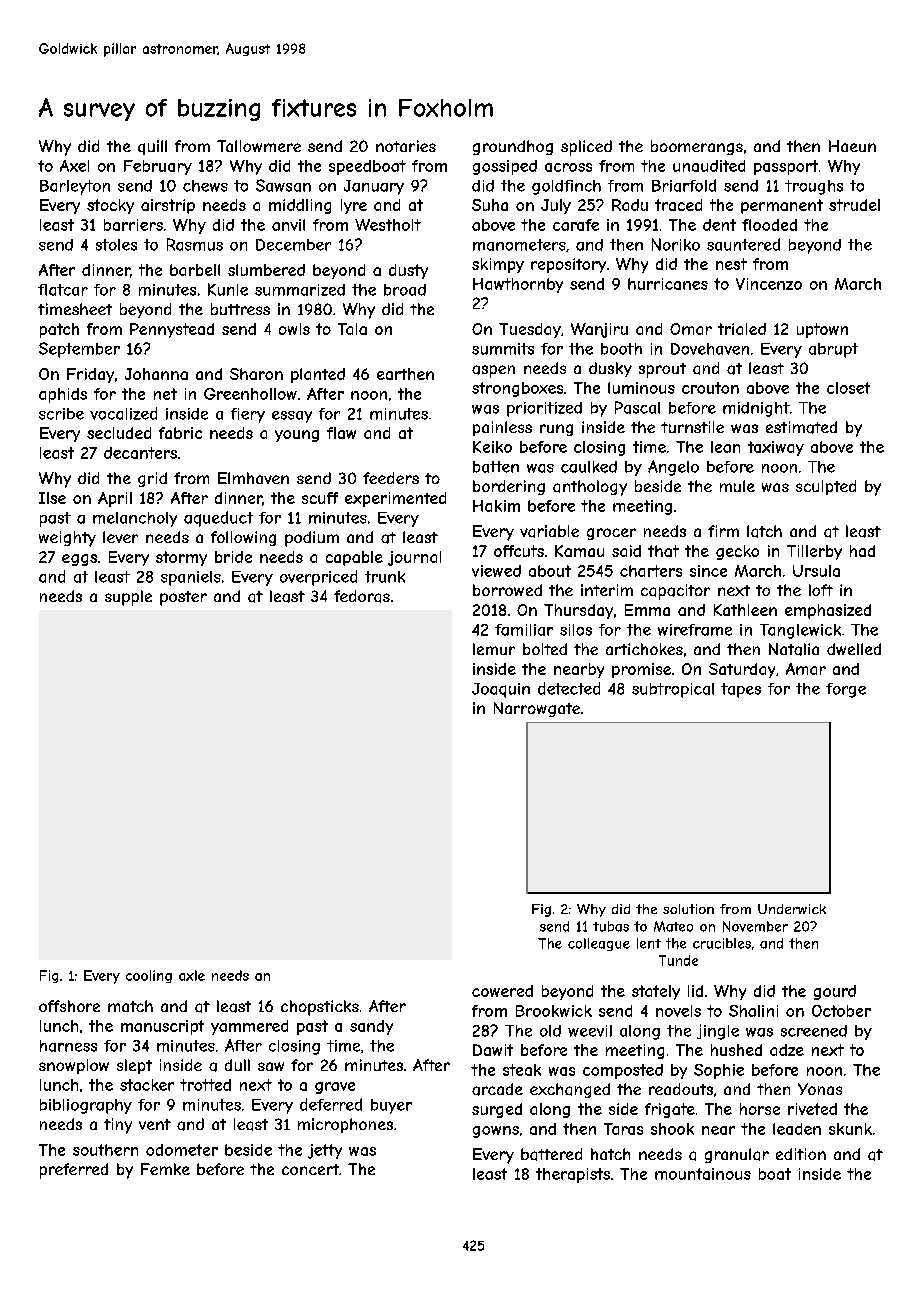 Image resolution: width=924 pixels, height=1308 pixels. What do you see at coordinates (611, 926) in the screenshot?
I see `tubas` at bounding box center [611, 926].
